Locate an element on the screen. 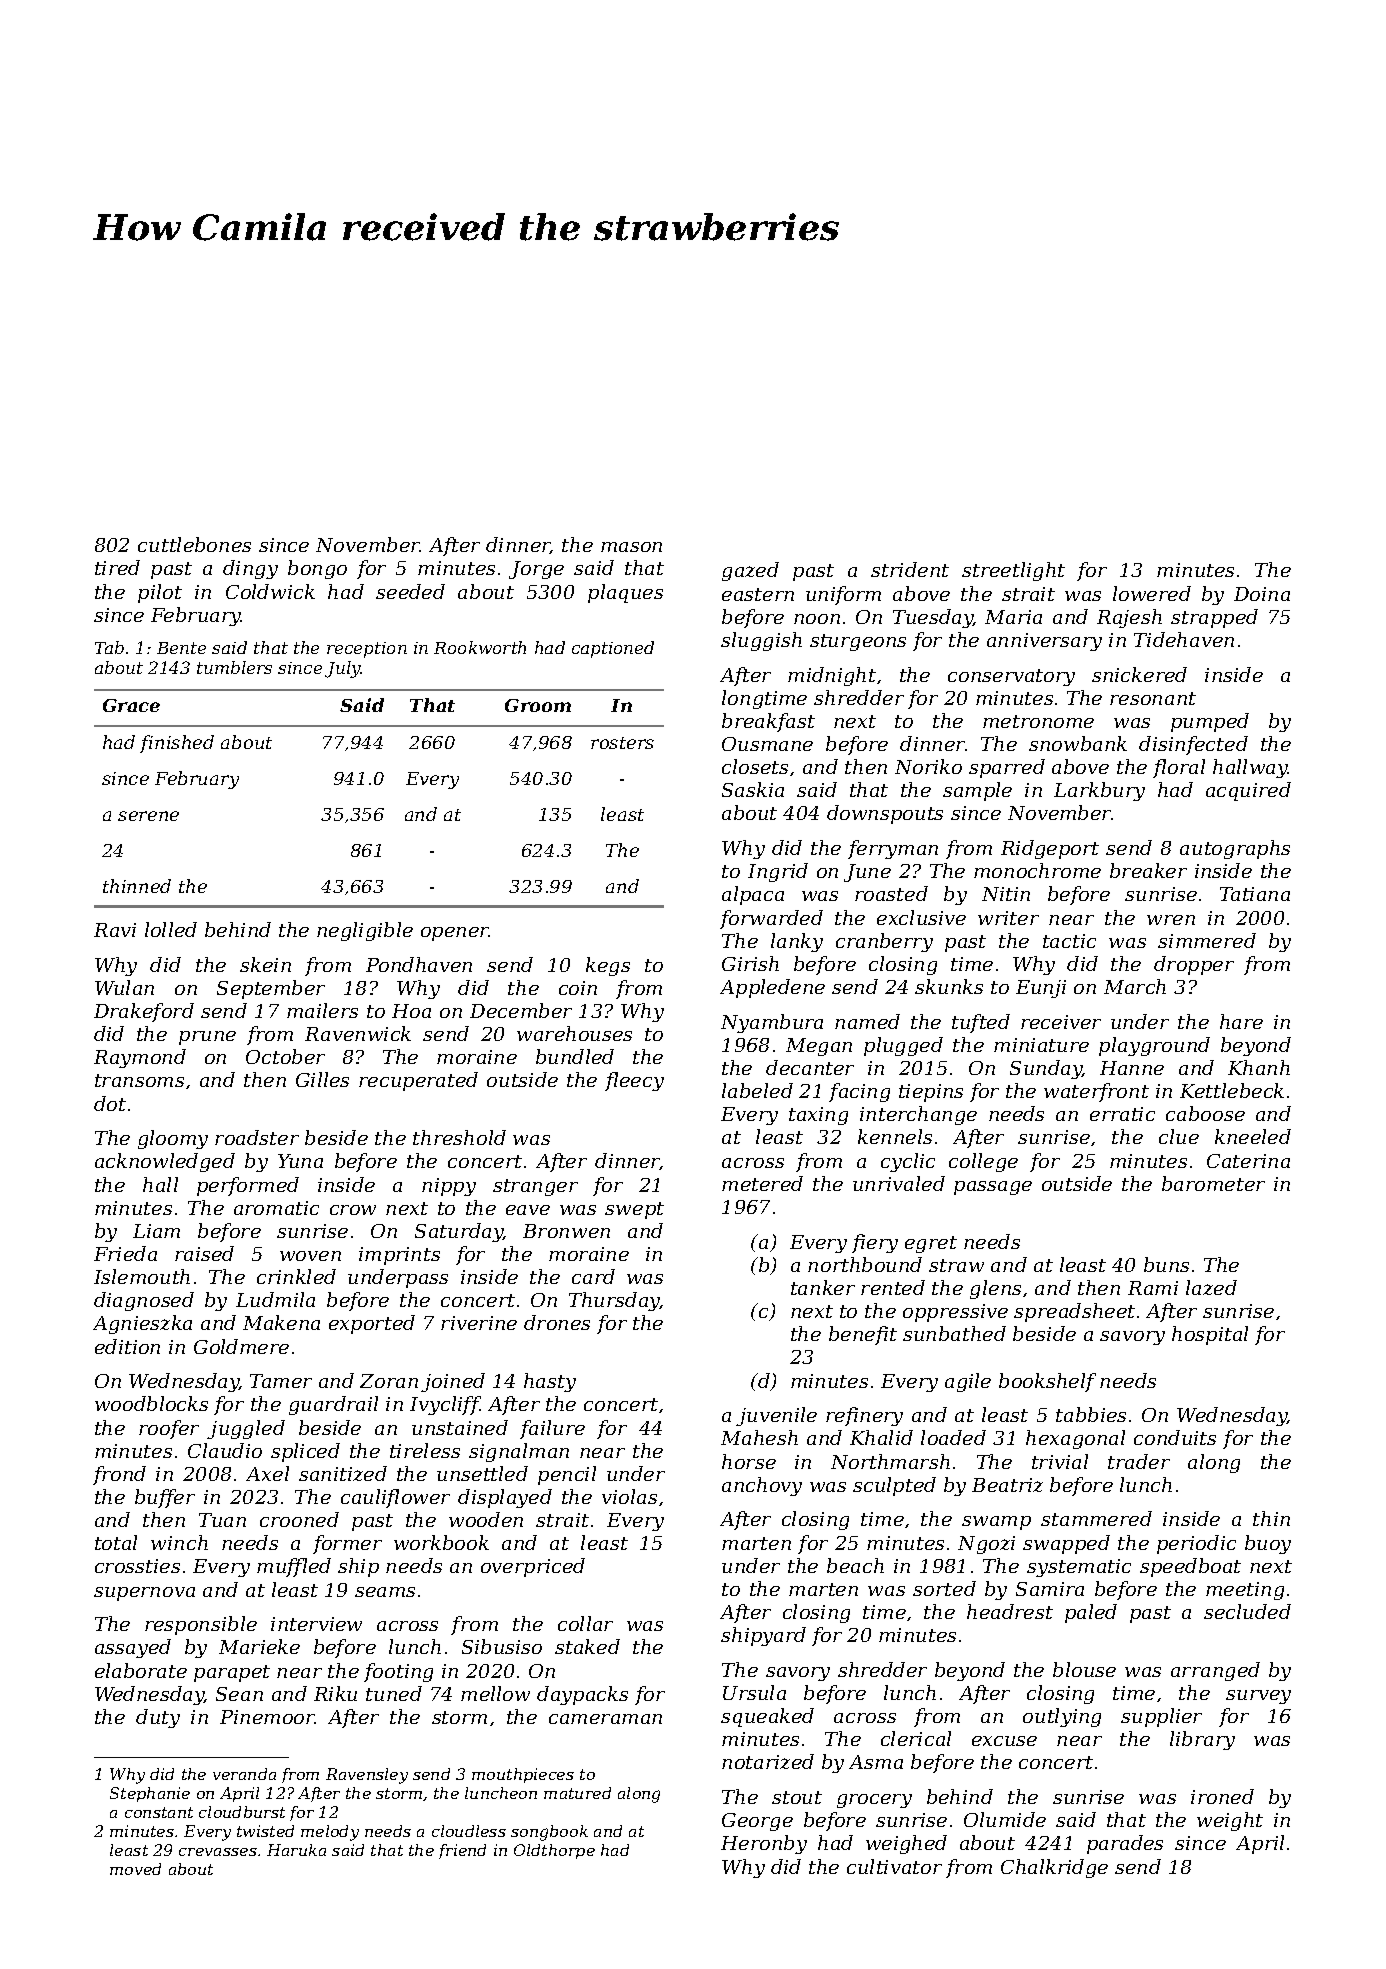 The image size is (1386, 1969). buns is located at coordinates (1166, 1264).
